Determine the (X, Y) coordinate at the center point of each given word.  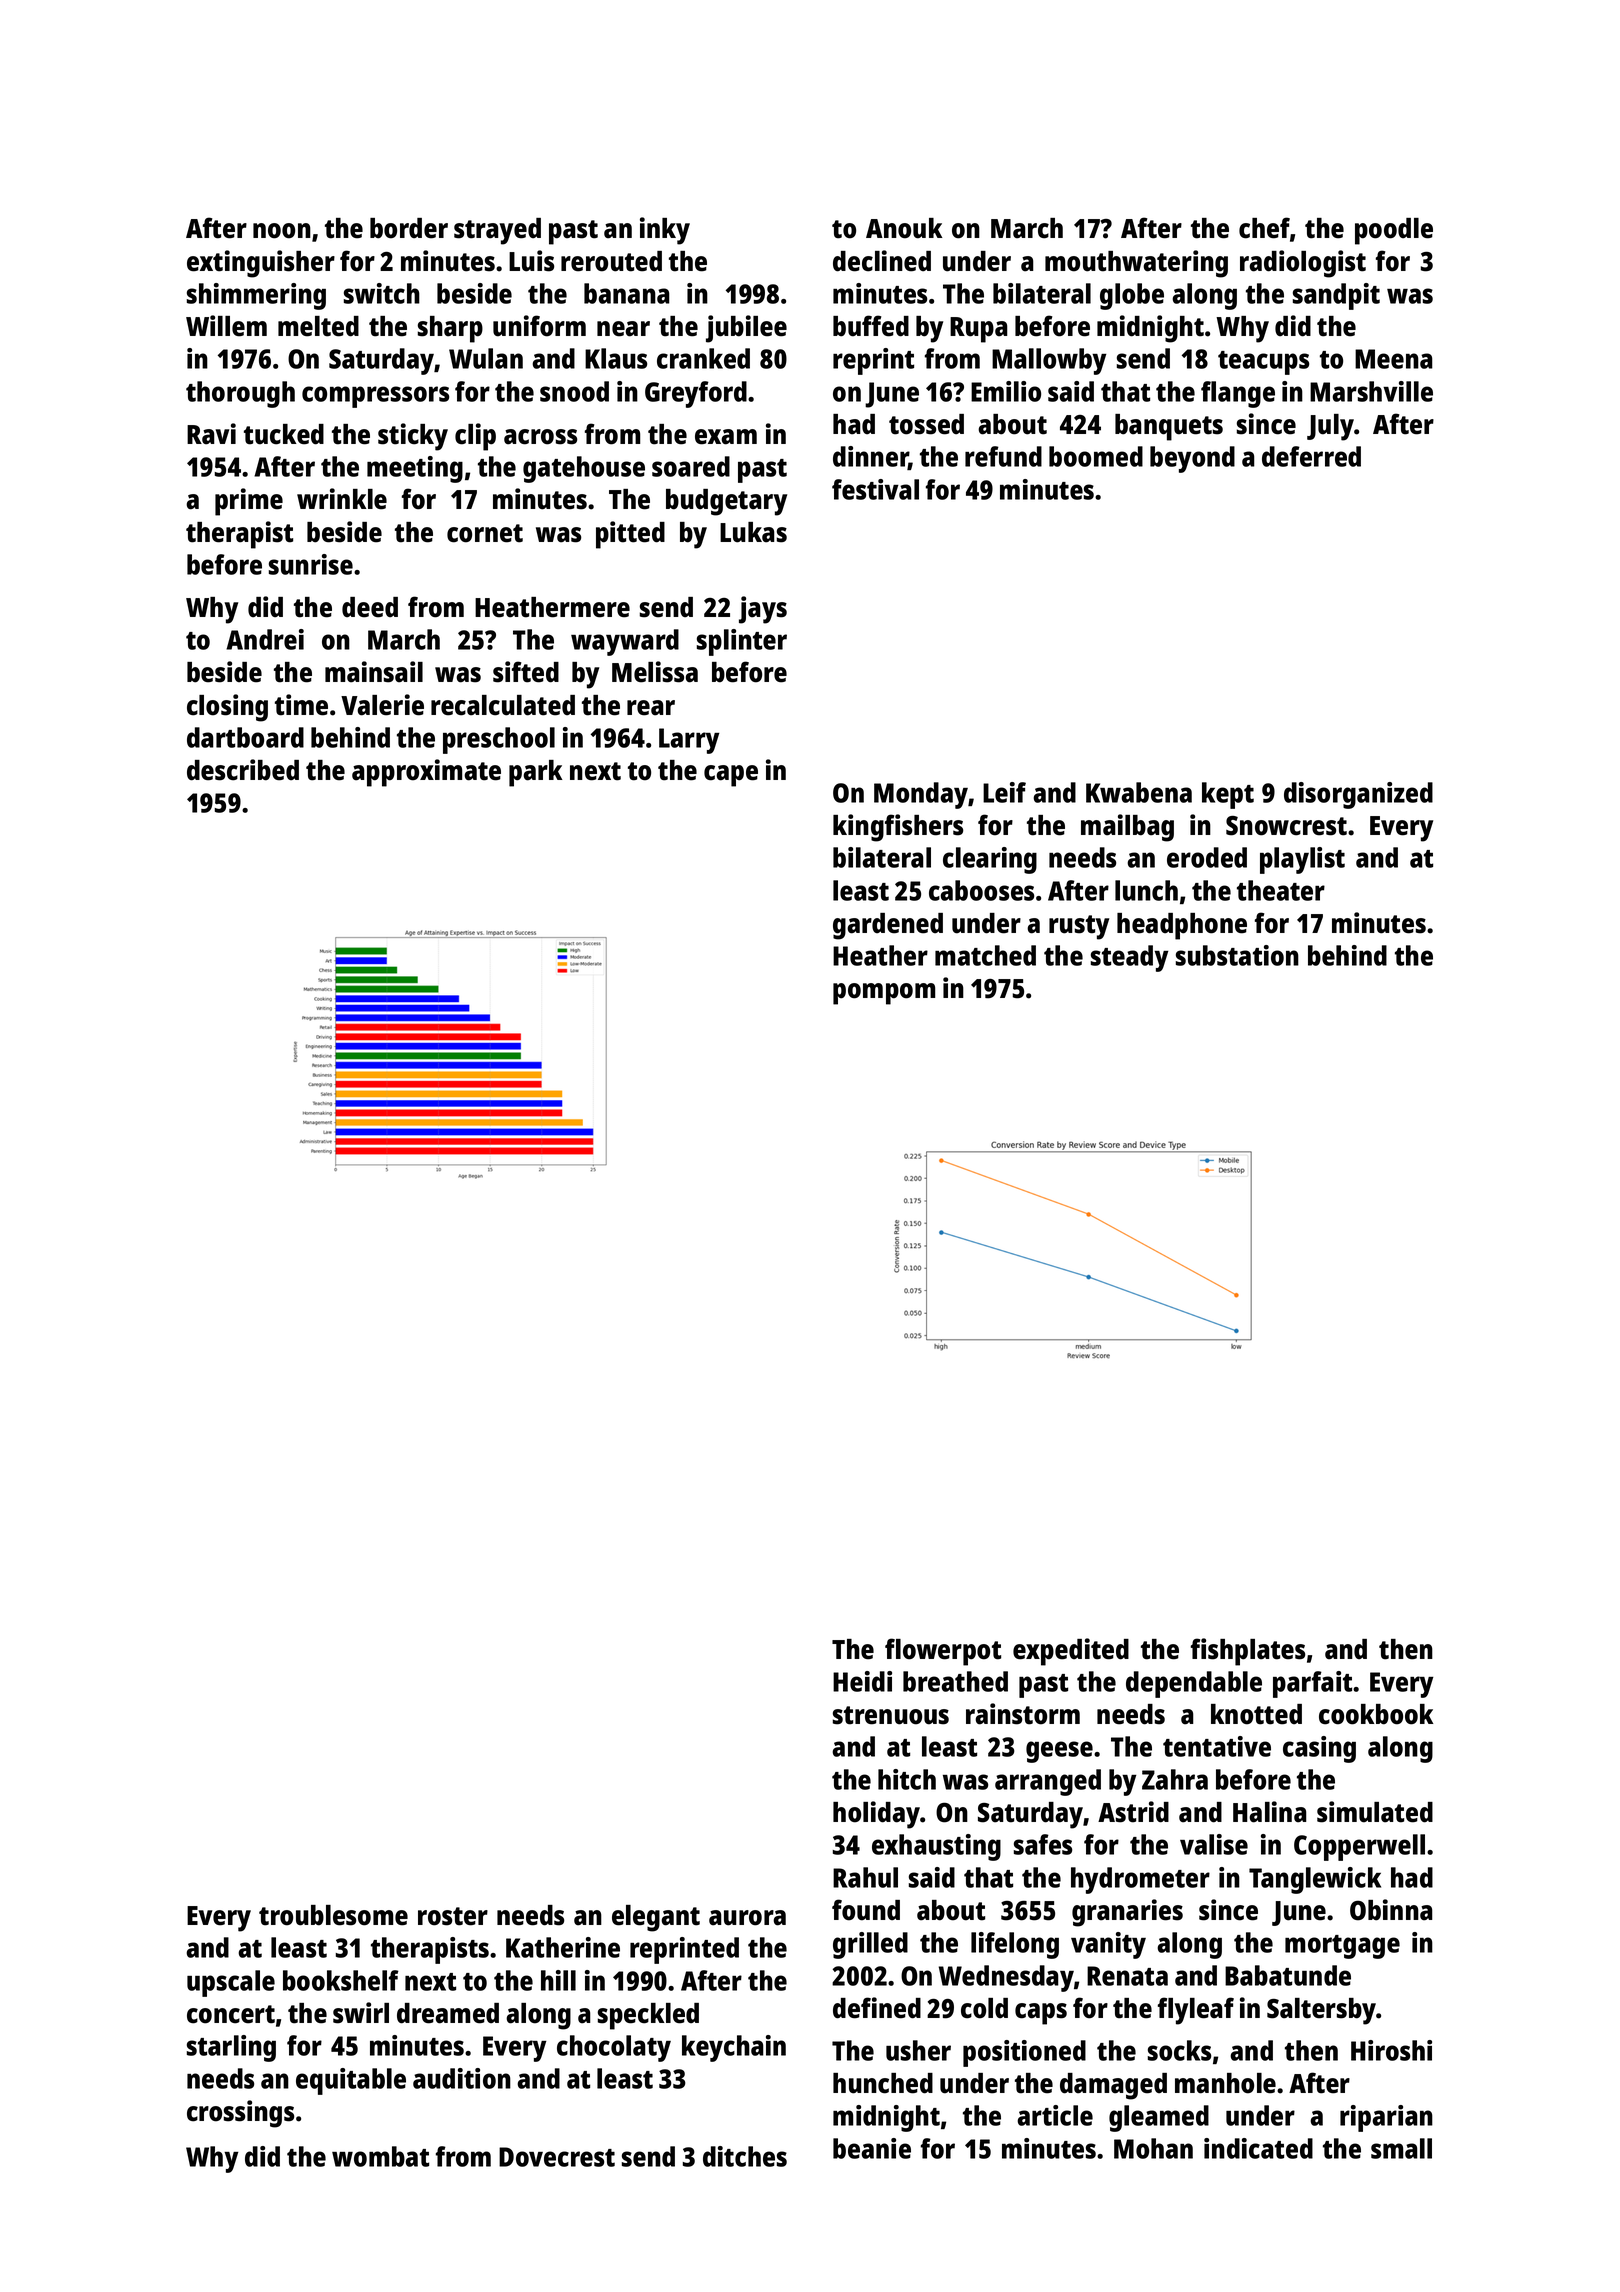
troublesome (333, 1915)
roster (453, 1916)
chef (1264, 228)
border (409, 228)
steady (1130, 958)
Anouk (904, 228)
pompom (884, 994)
